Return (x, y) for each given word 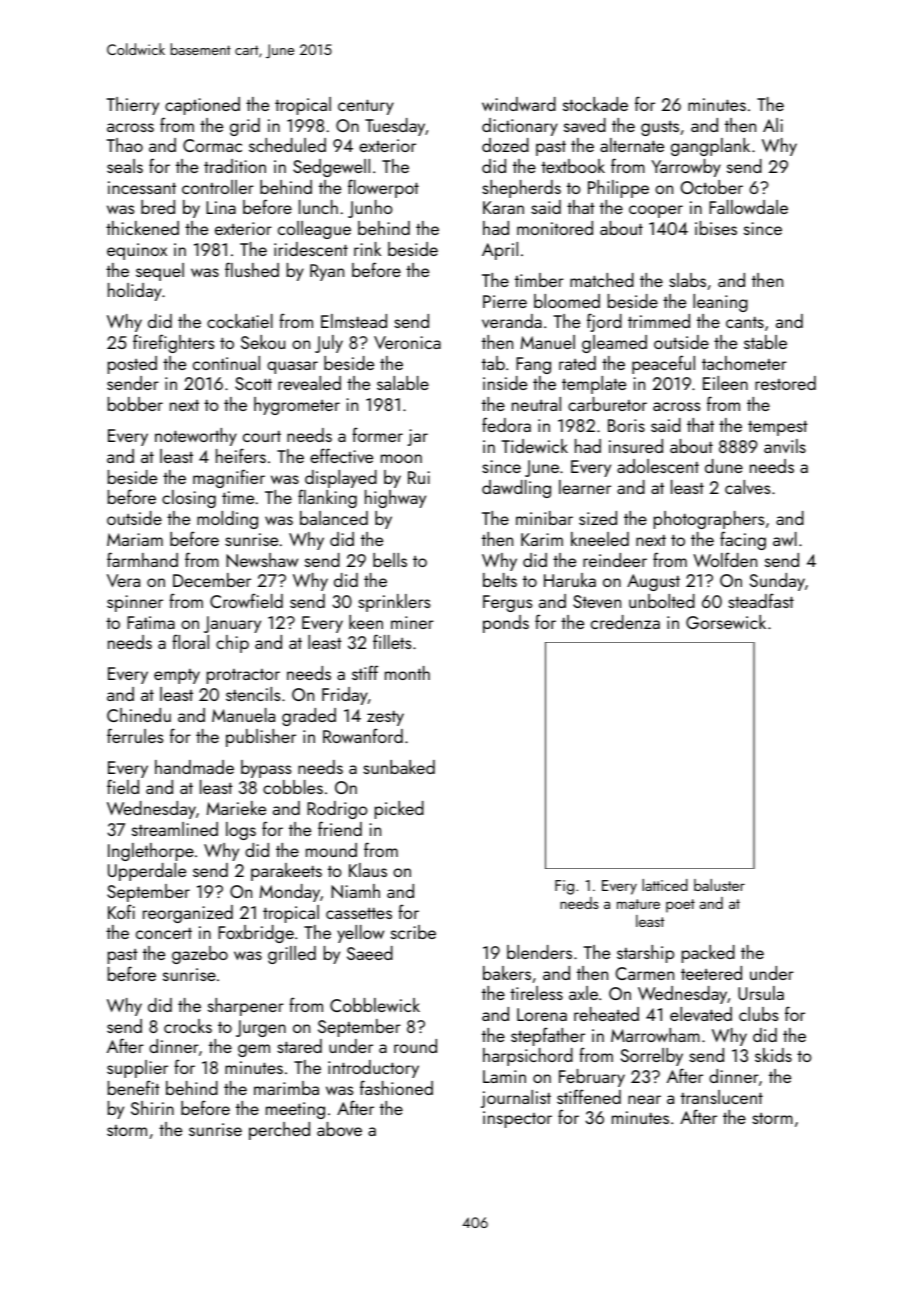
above (339, 1129)
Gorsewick (726, 622)
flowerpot (383, 188)
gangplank (710, 147)
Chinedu (139, 715)
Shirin (152, 1108)
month (407, 673)
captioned (202, 106)
